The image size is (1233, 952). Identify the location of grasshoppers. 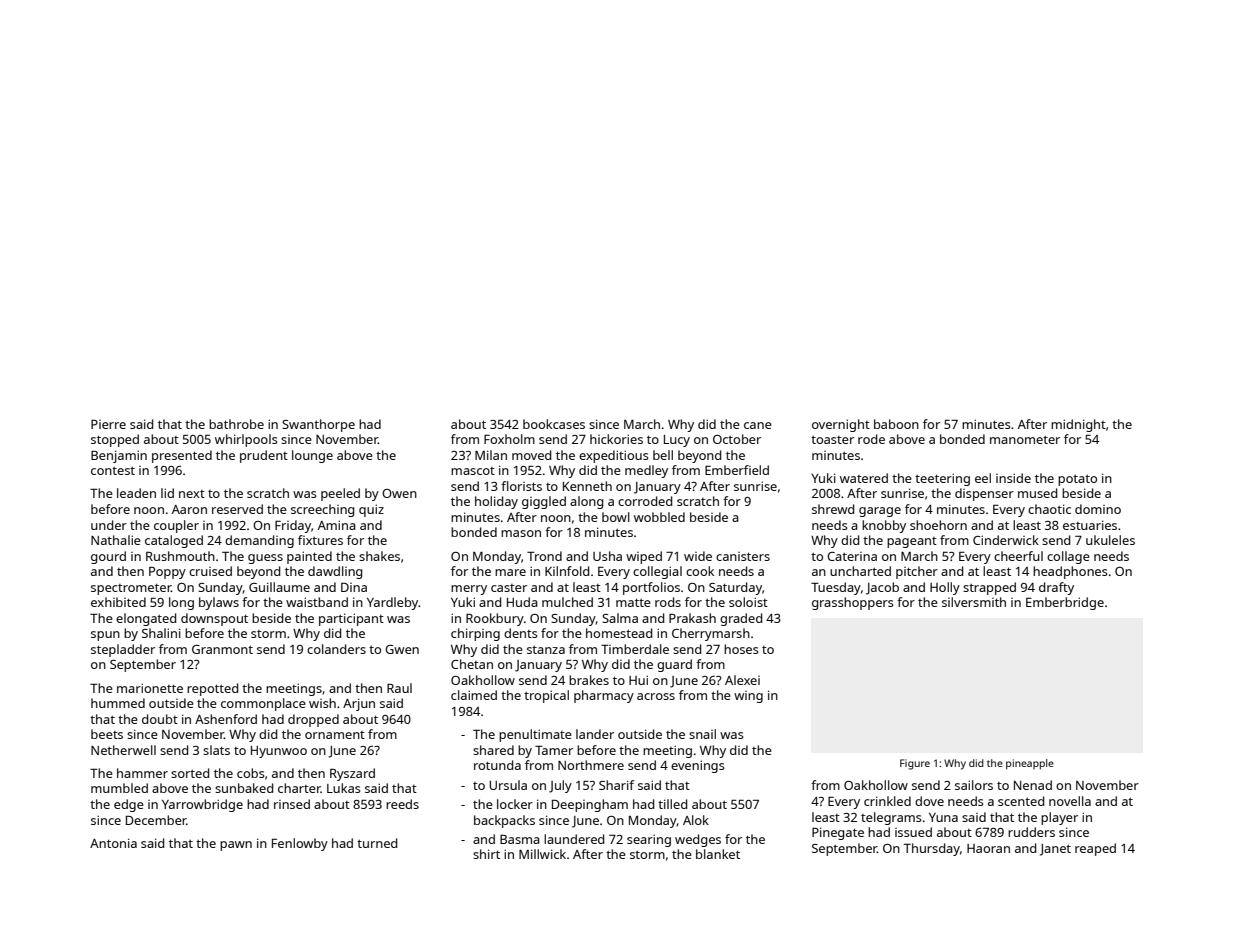
(853, 603).
